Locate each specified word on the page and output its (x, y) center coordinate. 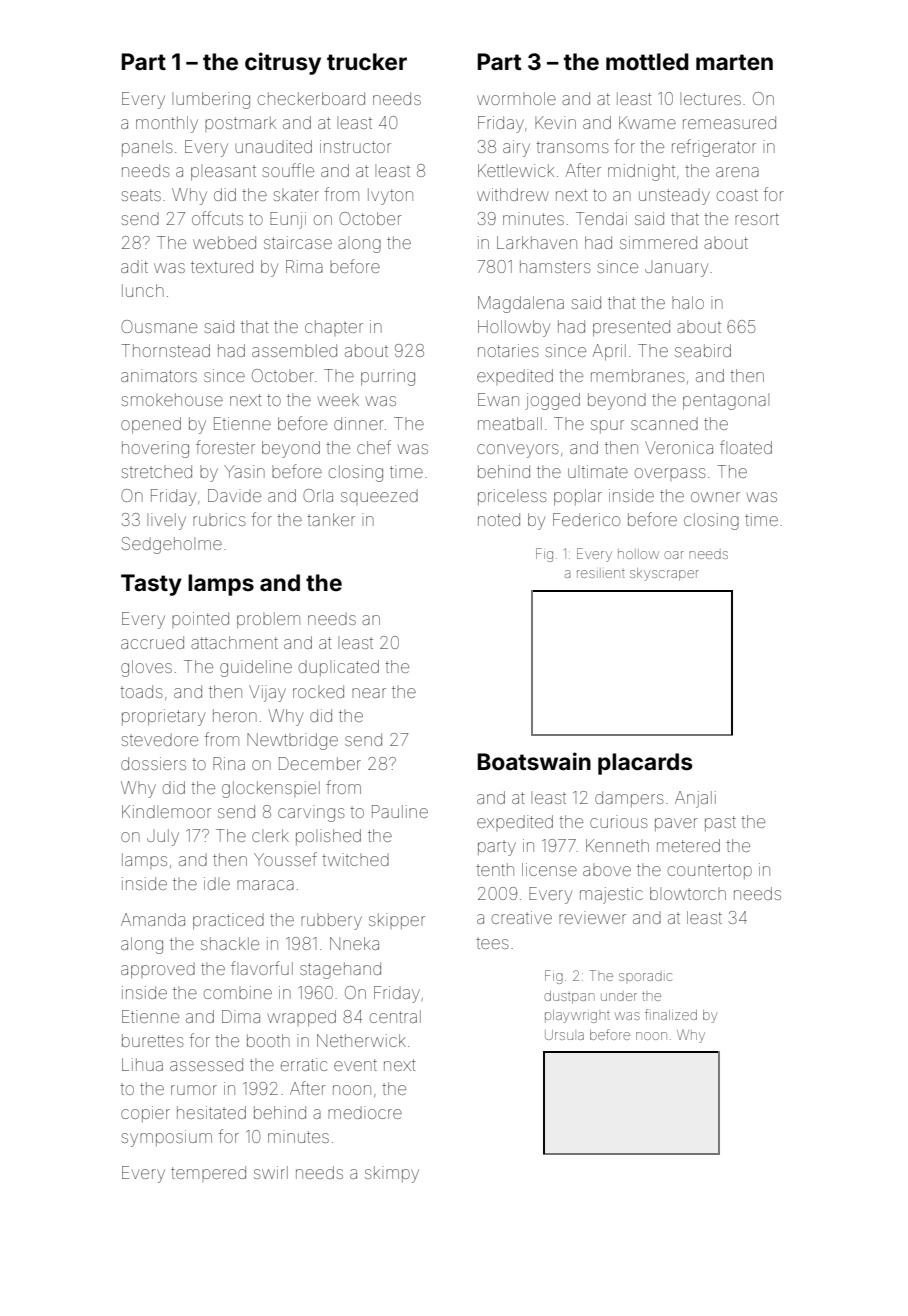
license (549, 869)
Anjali (695, 799)
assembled (294, 350)
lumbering (211, 100)
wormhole (516, 98)
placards (645, 764)
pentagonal (726, 401)
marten (734, 62)
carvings (311, 813)
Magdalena (521, 304)
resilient (601, 573)
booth (268, 1040)
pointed (200, 620)
